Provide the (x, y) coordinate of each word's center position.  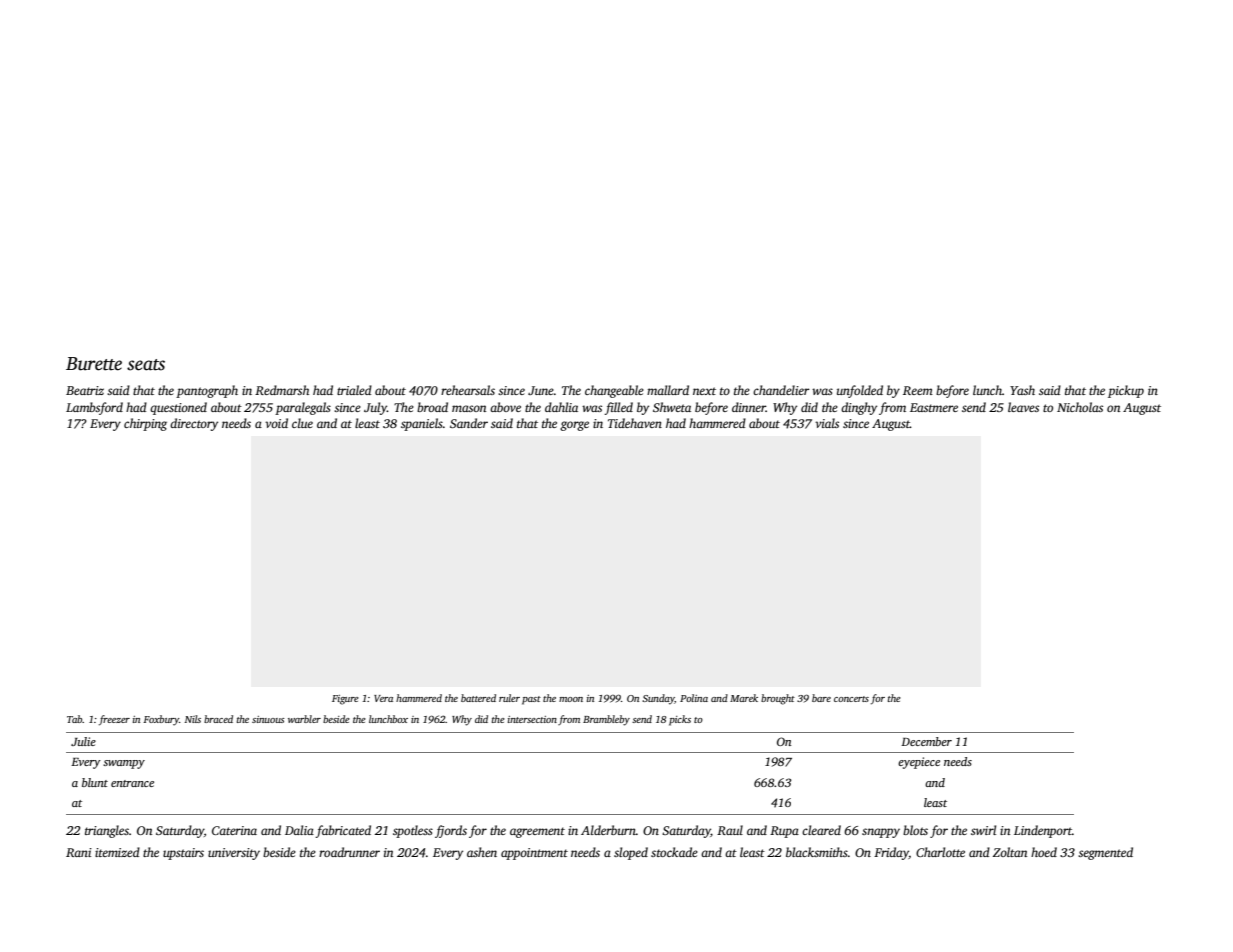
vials (827, 423)
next (704, 391)
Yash (1022, 390)
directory (194, 424)
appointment (534, 854)
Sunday (658, 699)
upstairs (183, 854)
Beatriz (85, 390)
